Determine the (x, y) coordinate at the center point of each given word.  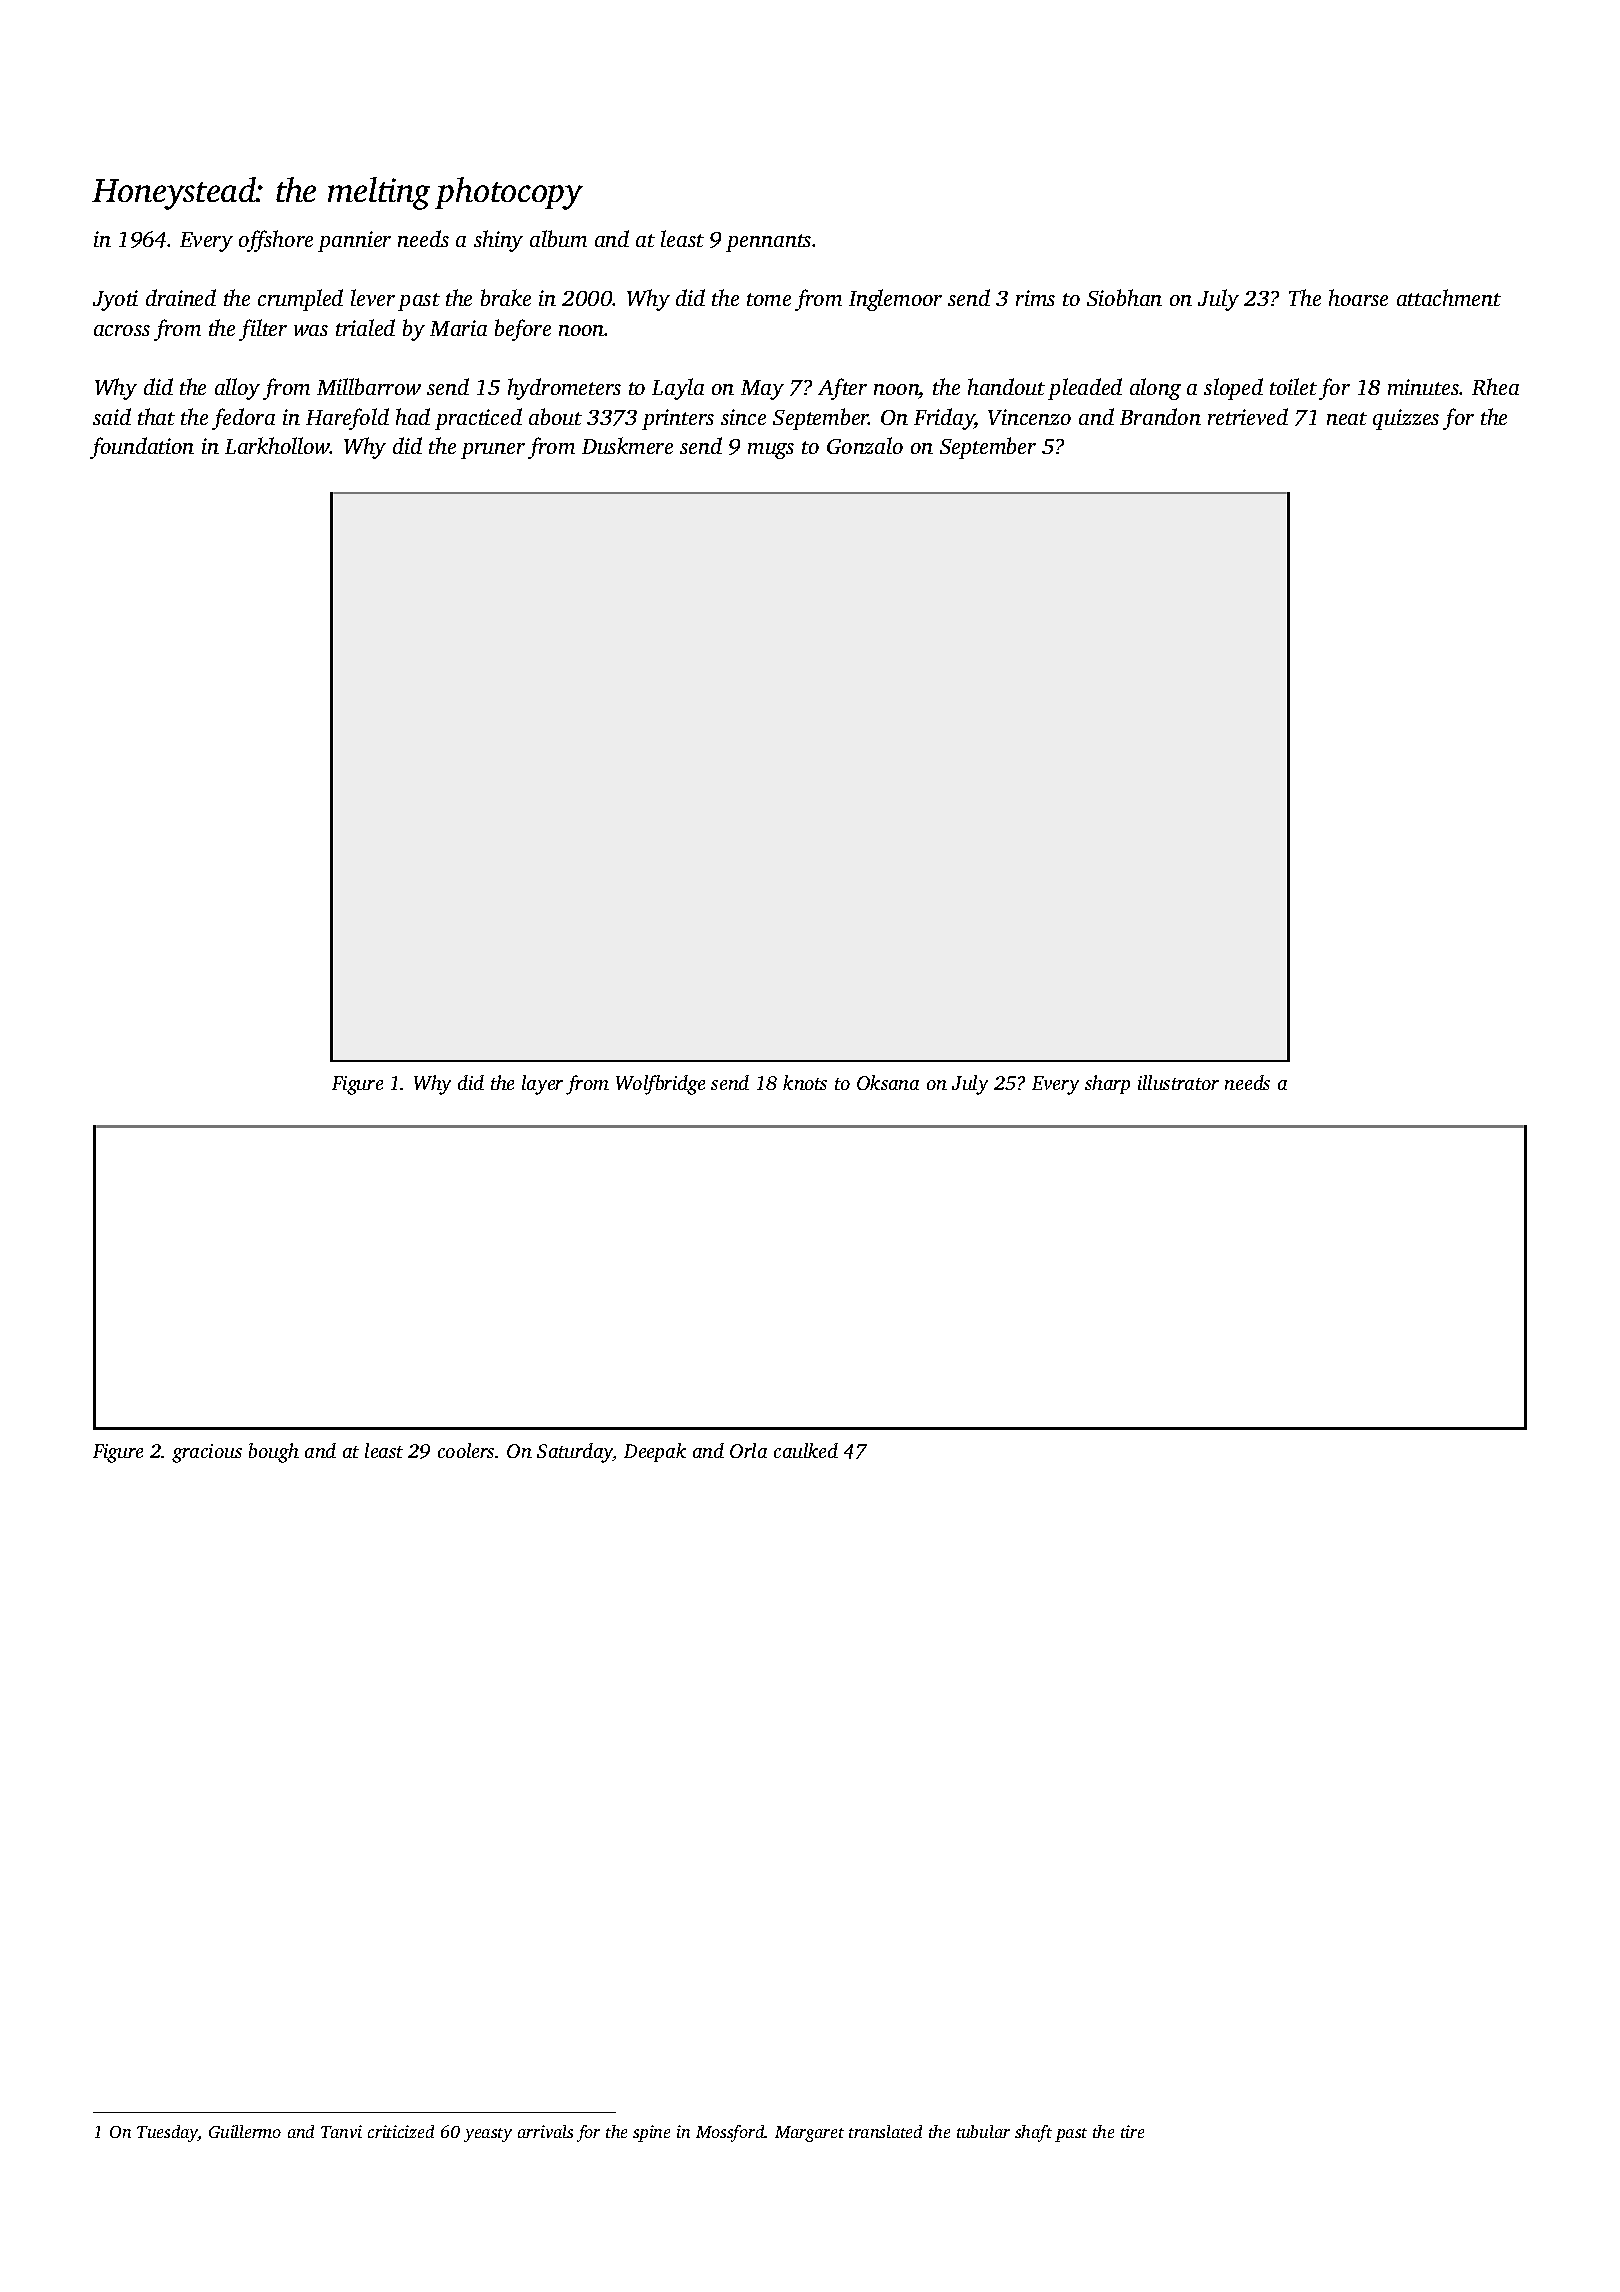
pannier (354, 241)
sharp (1107, 1084)
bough (274, 1453)
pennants (768, 243)
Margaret (809, 2134)
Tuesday (167, 2133)
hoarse (1358, 297)
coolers (466, 1450)
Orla (748, 1450)
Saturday (575, 1453)
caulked (806, 1450)
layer (542, 1085)
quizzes (1406, 419)
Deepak (655, 1452)
